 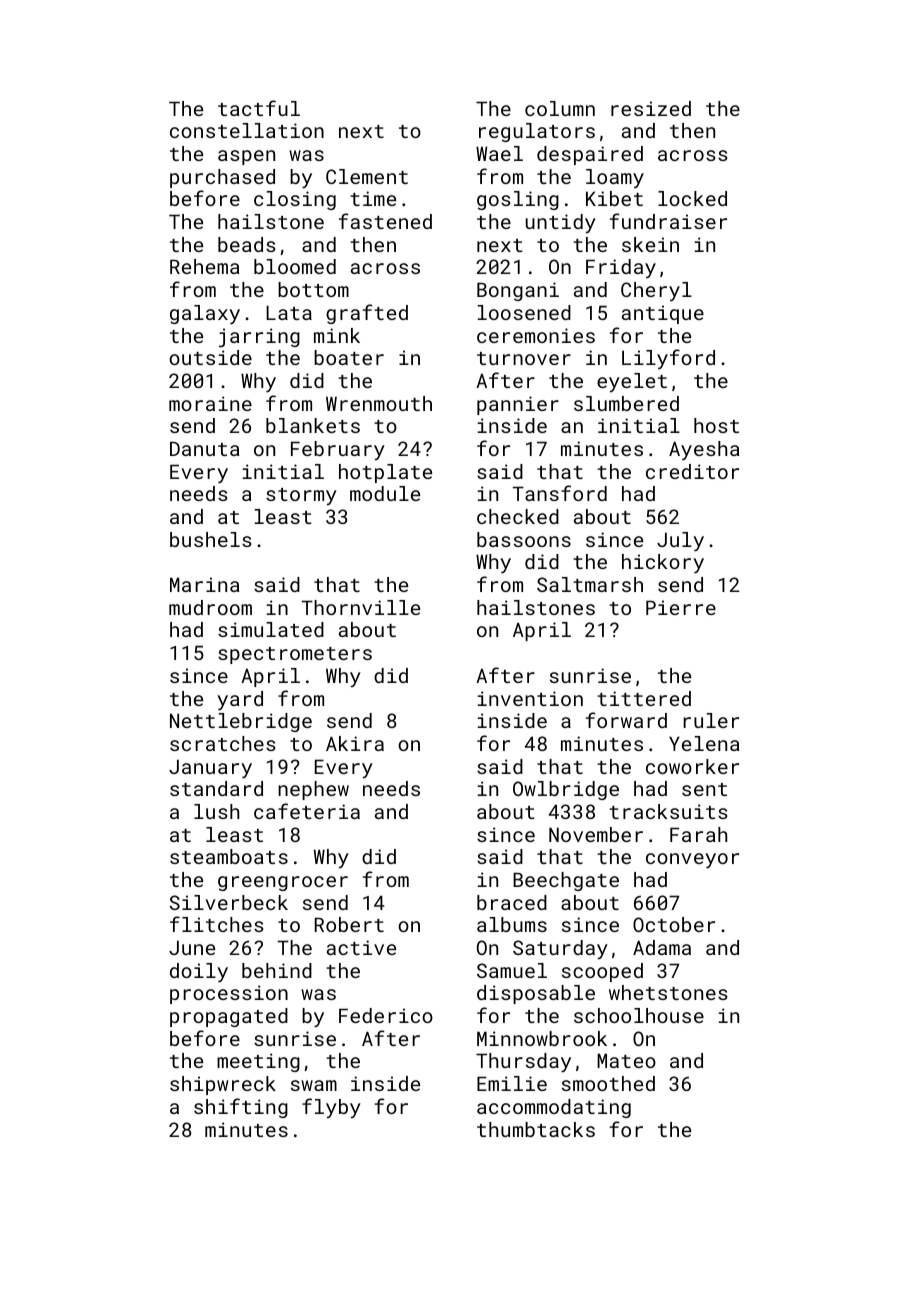 What do you see at coordinates (716, 425) in the page?
I see `host` at bounding box center [716, 425].
